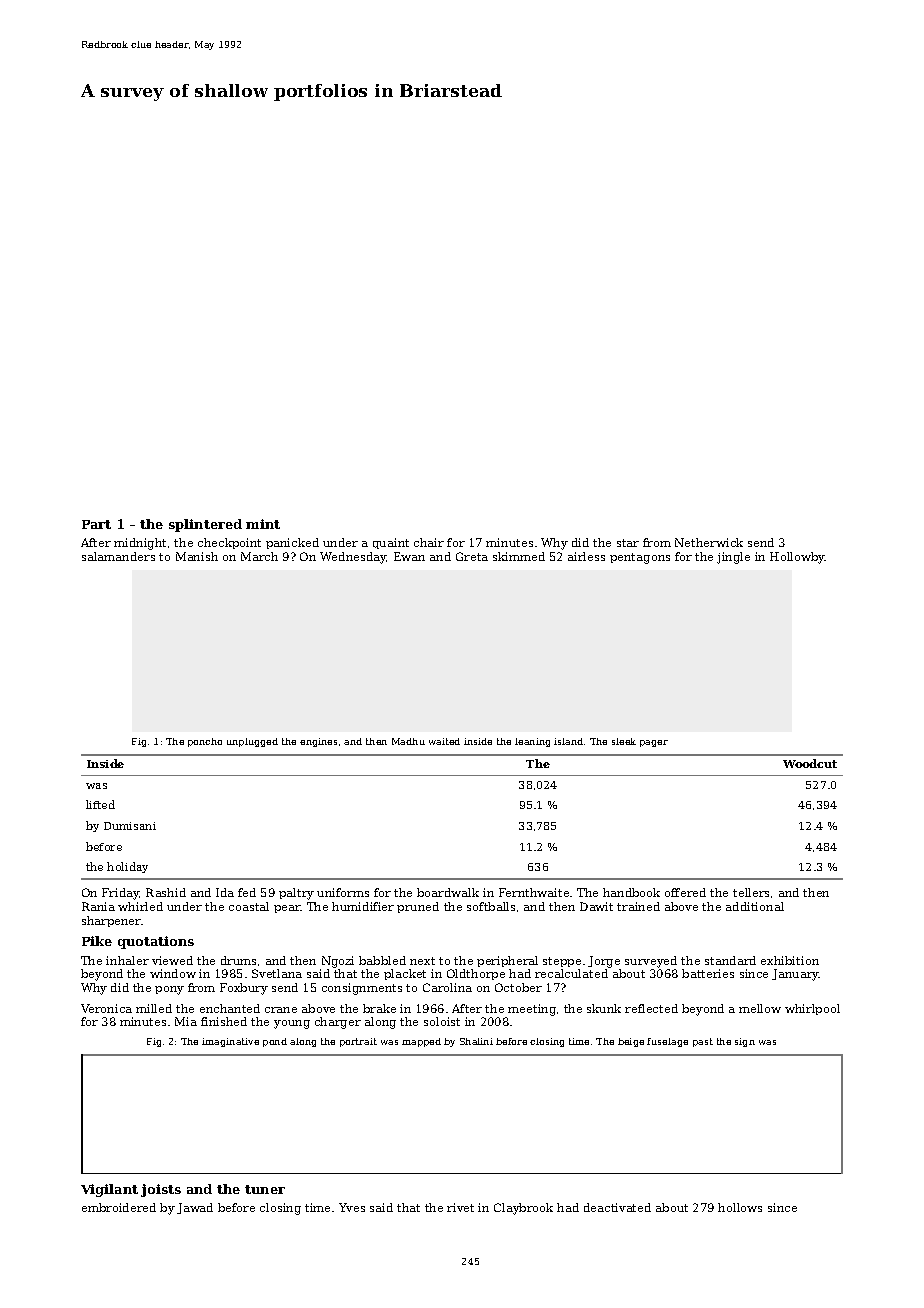 The image size is (924, 1308). What do you see at coordinates (186, 1021) in the document?
I see `Mia` at bounding box center [186, 1021].
